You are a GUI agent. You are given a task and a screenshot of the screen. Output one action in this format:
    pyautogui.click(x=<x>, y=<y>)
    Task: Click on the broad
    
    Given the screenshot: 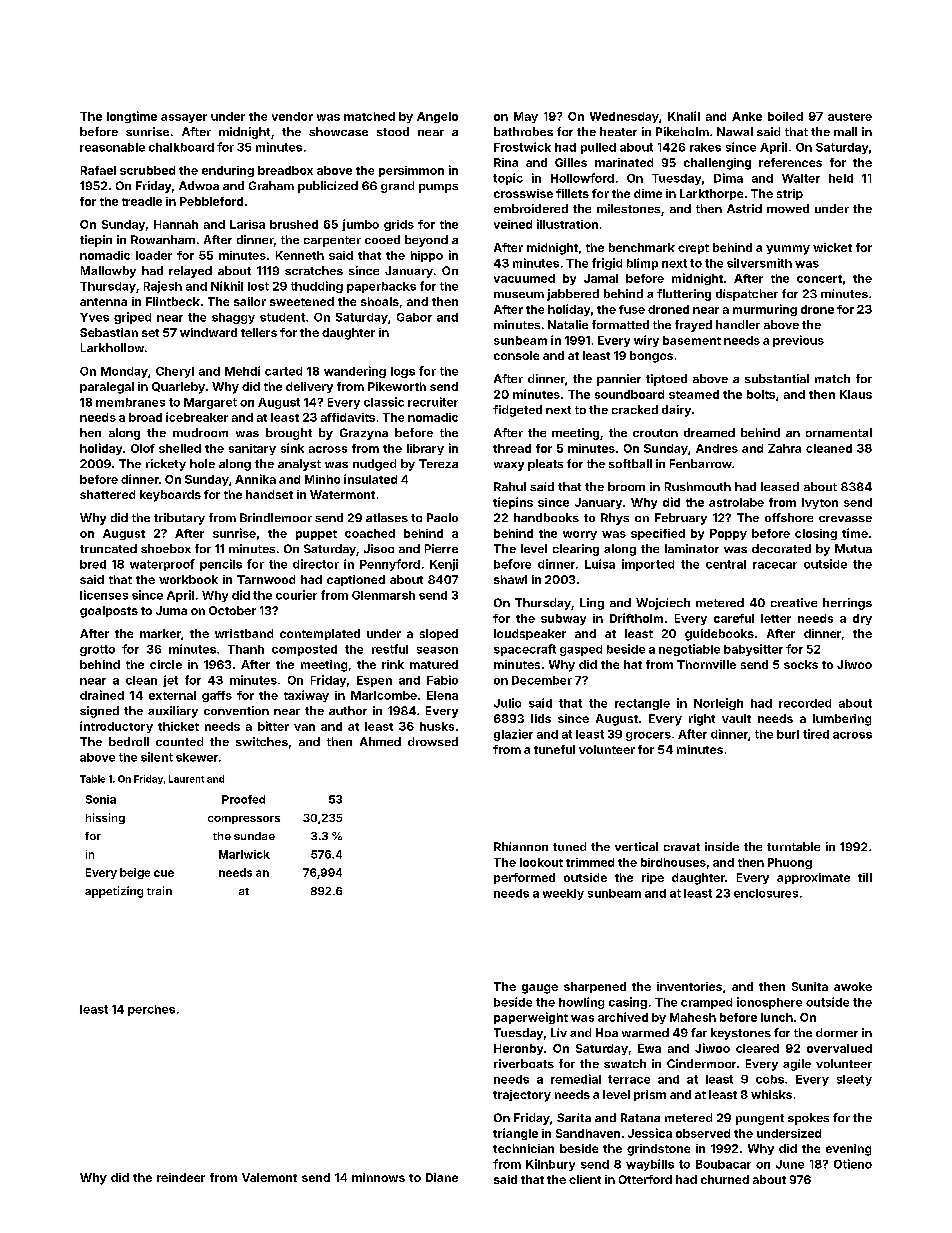 What is the action you would take?
    pyautogui.click(x=145, y=417)
